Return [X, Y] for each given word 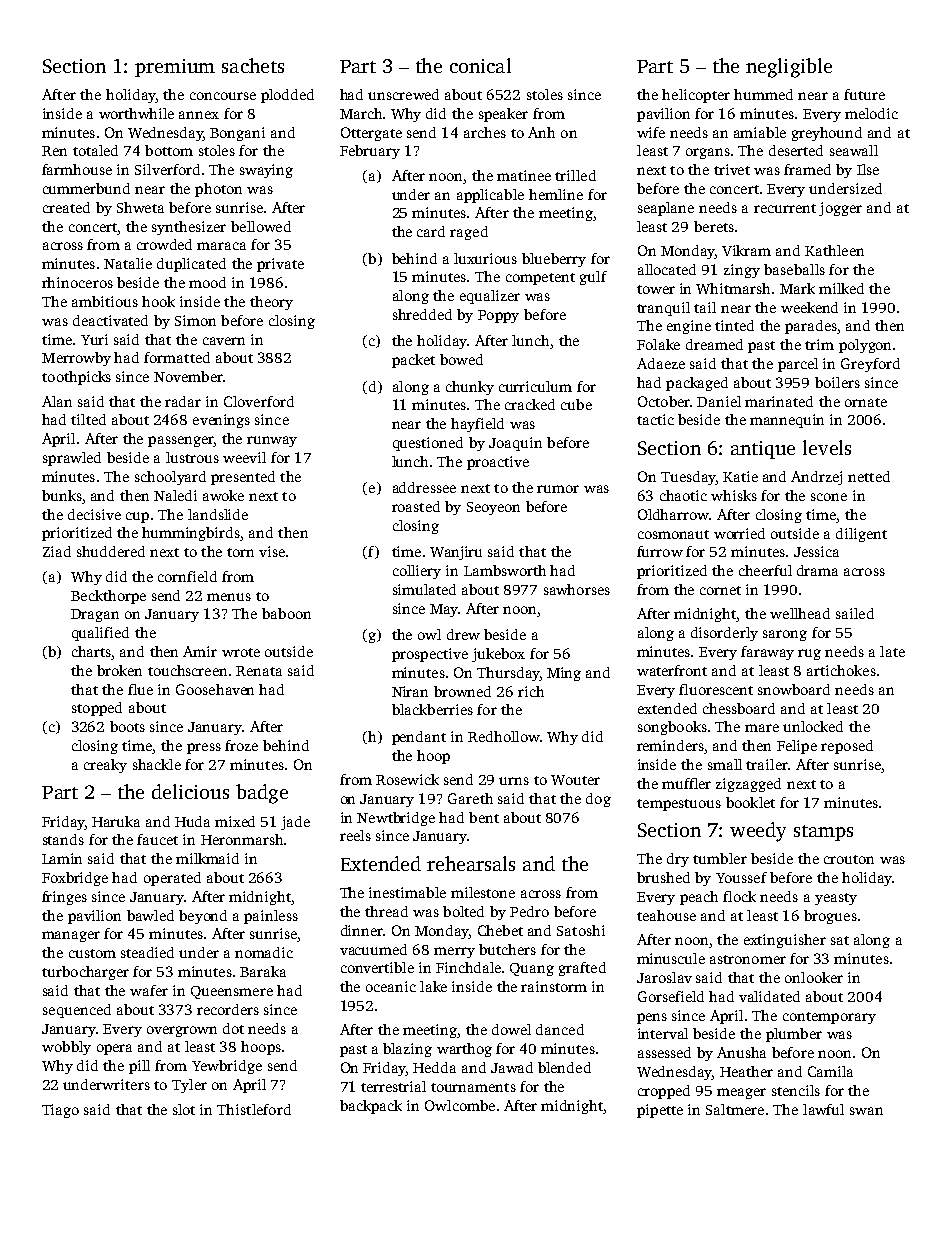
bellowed [261, 226]
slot [184, 1109]
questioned [428, 444]
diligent [861, 535]
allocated [667, 269]
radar [183, 401]
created [66, 207]
